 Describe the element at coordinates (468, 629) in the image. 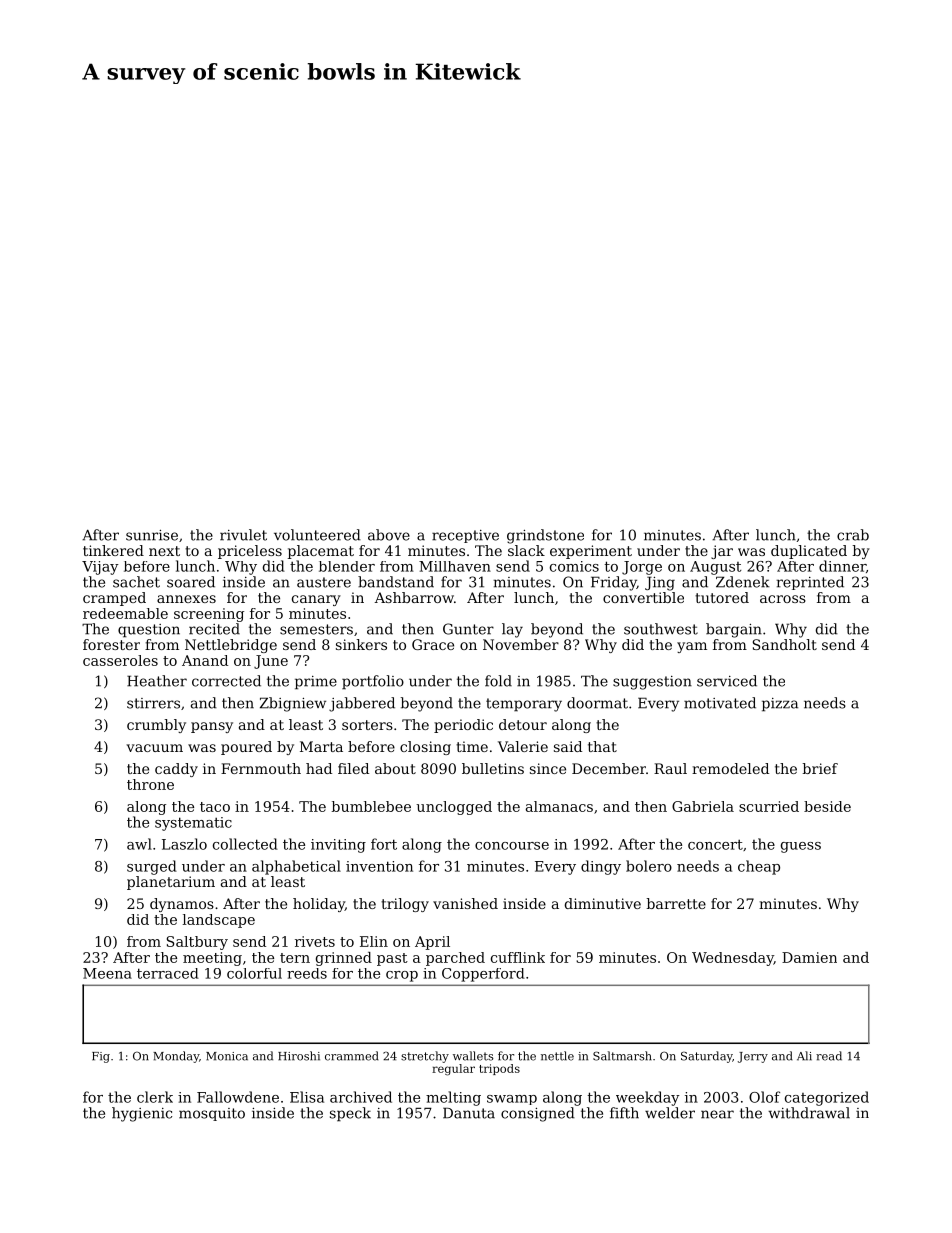

I see `Gunter` at that location.
